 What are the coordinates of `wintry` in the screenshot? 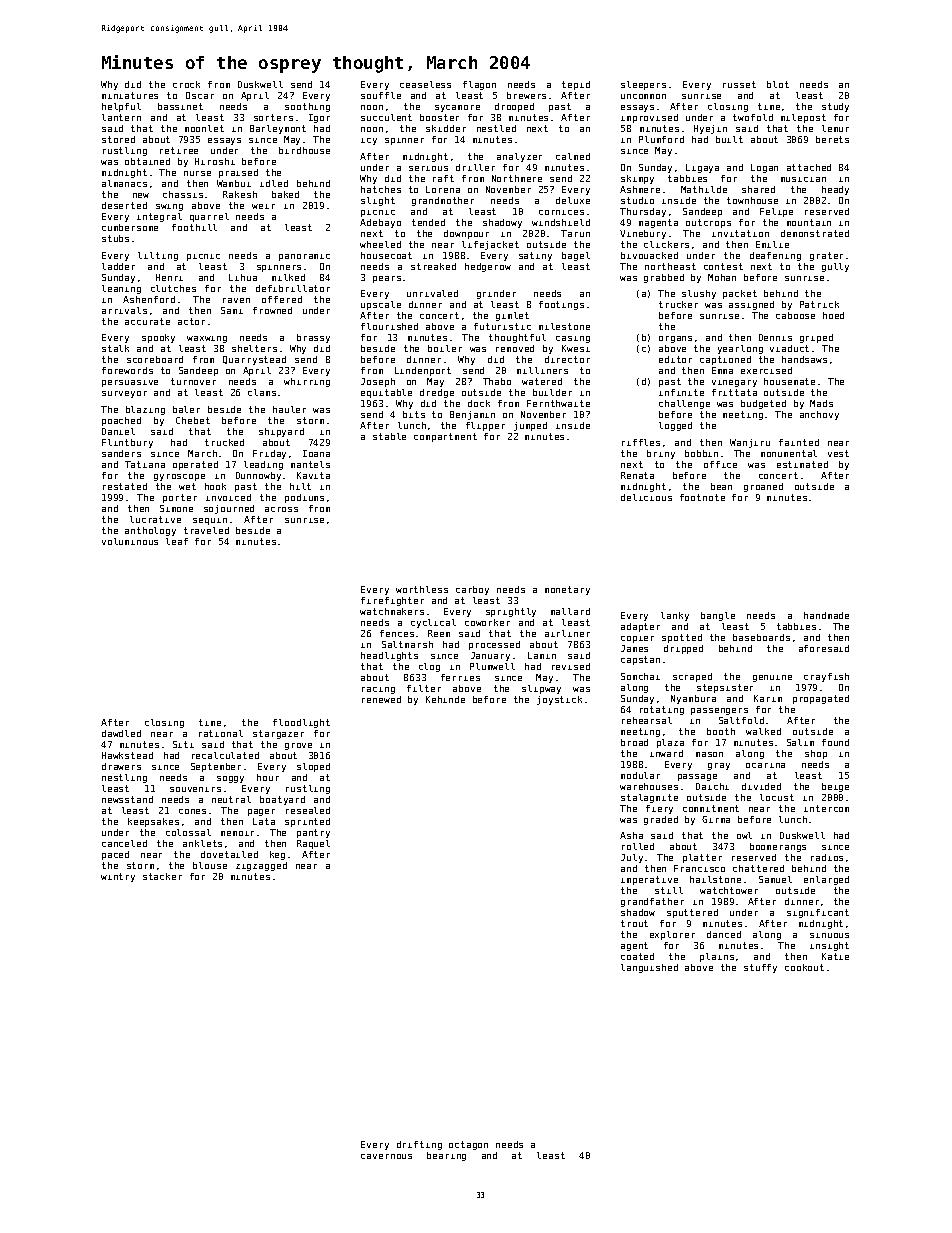 It's located at (118, 877).
